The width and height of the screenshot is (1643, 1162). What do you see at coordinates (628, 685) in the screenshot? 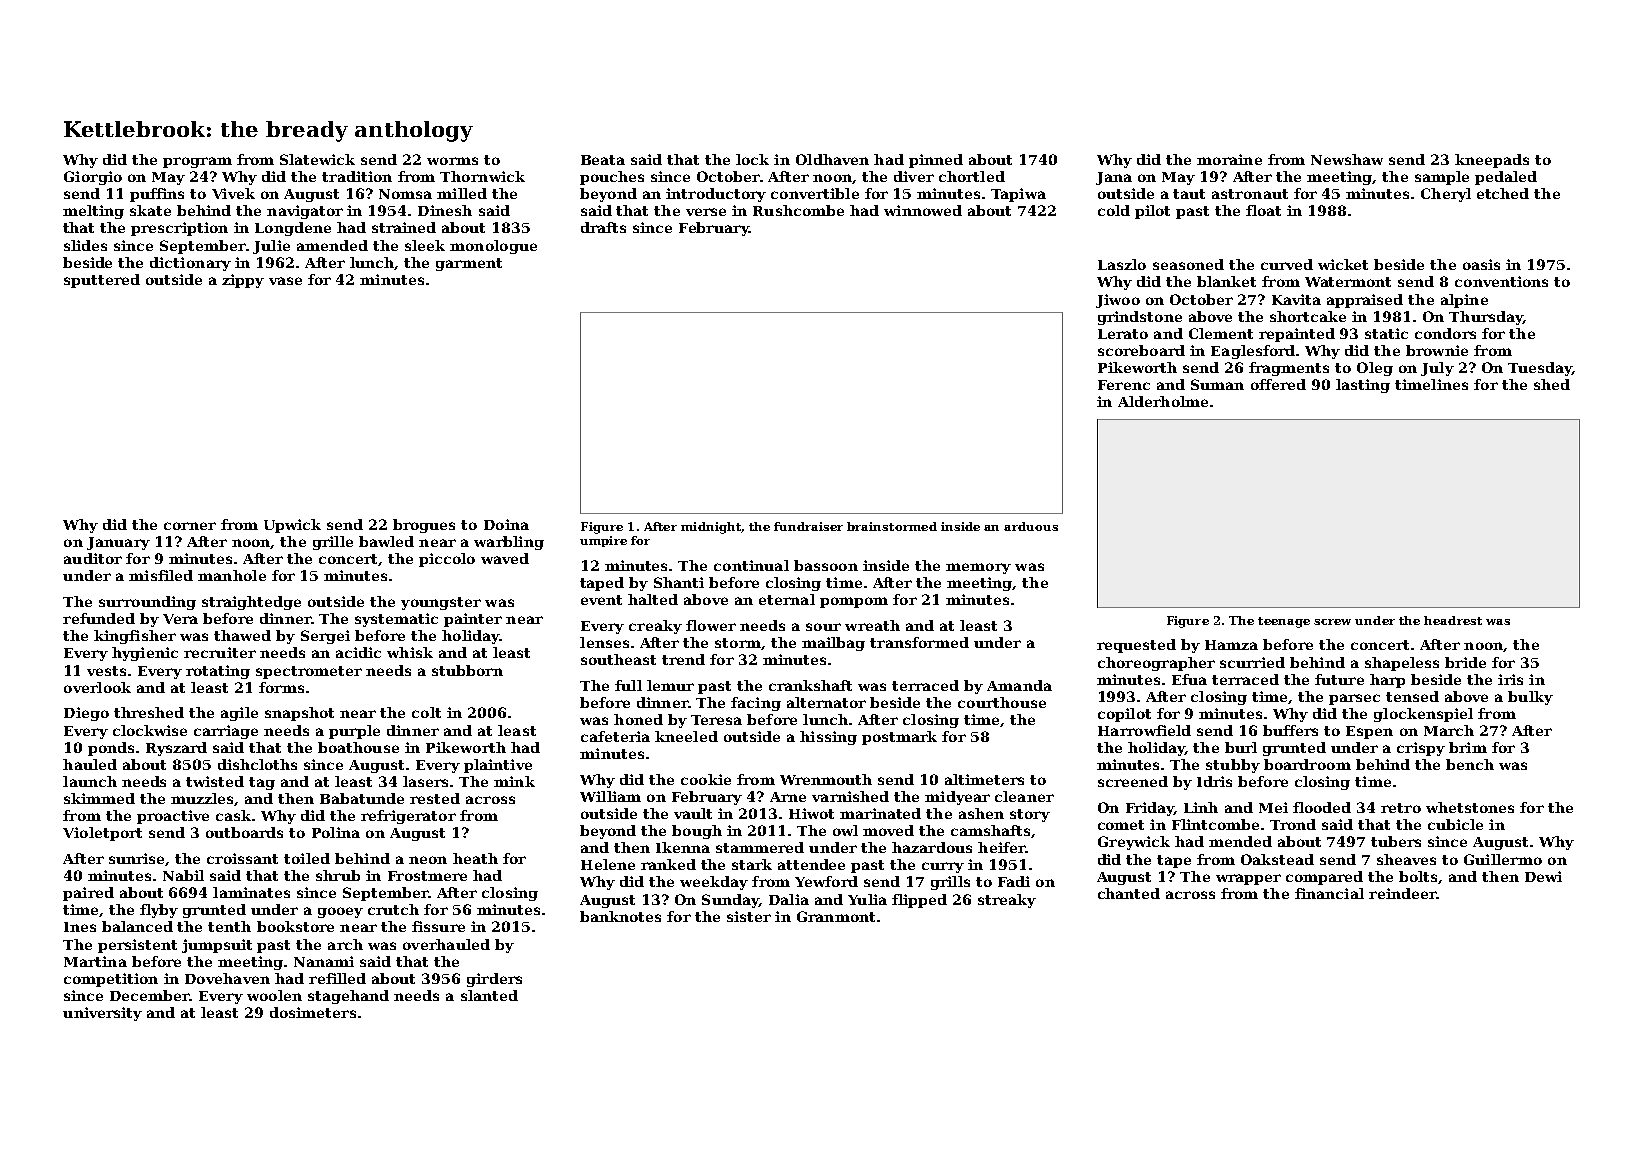
I see `full` at bounding box center [628, 685].
